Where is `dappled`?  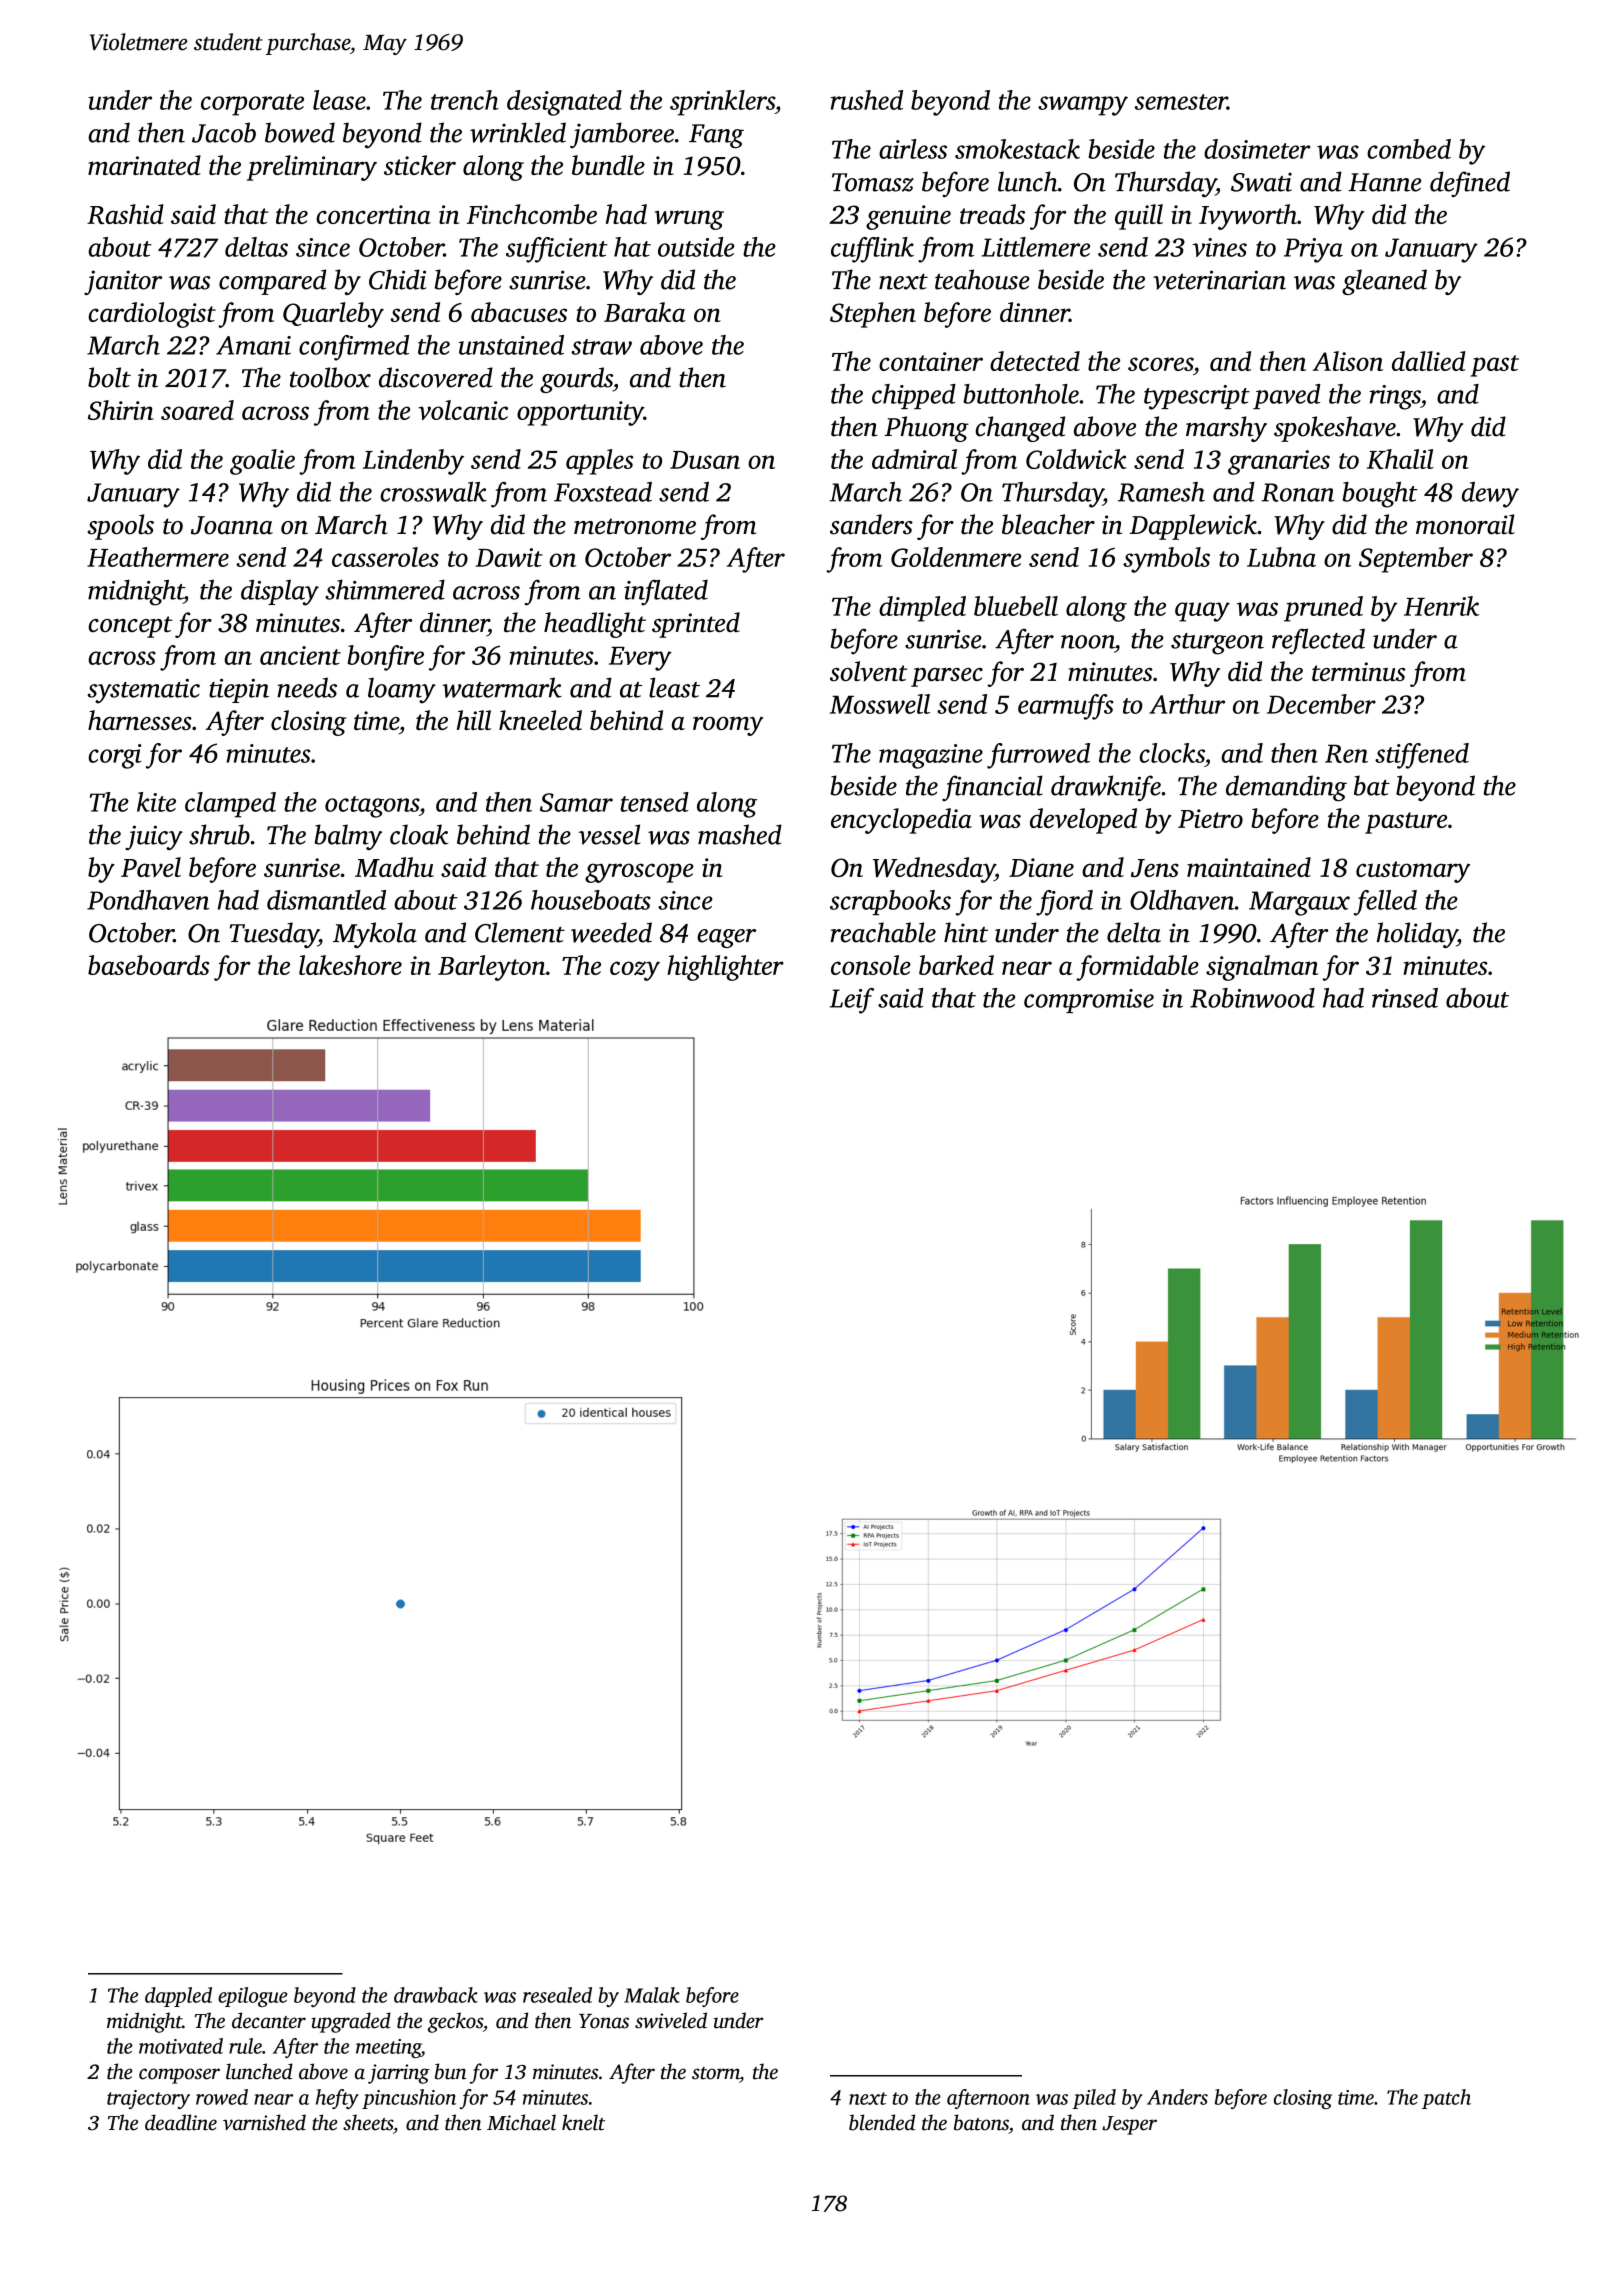
dappled is located at coordinates (178, 1997).
